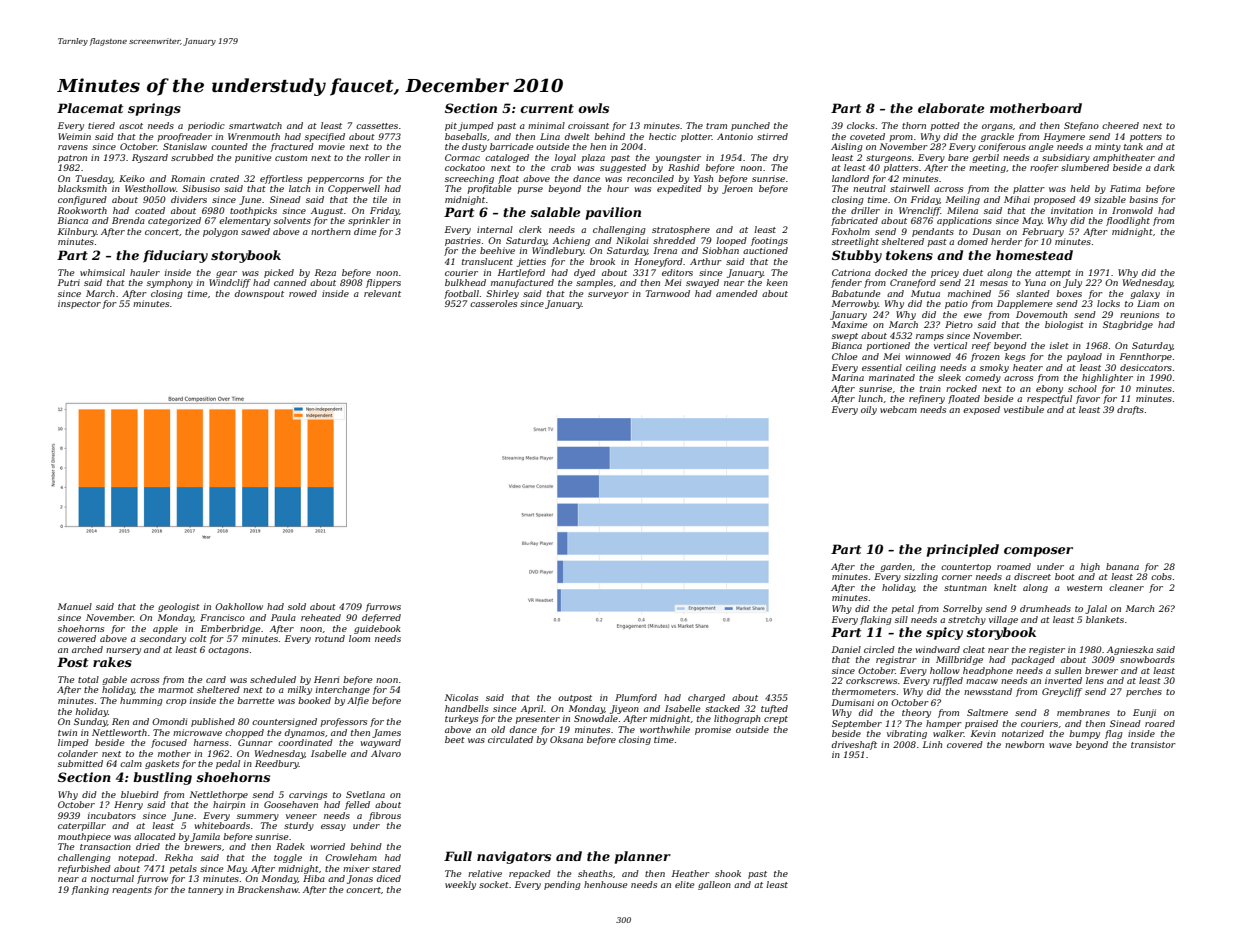 The height and width of the document is (952, 1233). I want to click on composer, so click(1038, 552).
